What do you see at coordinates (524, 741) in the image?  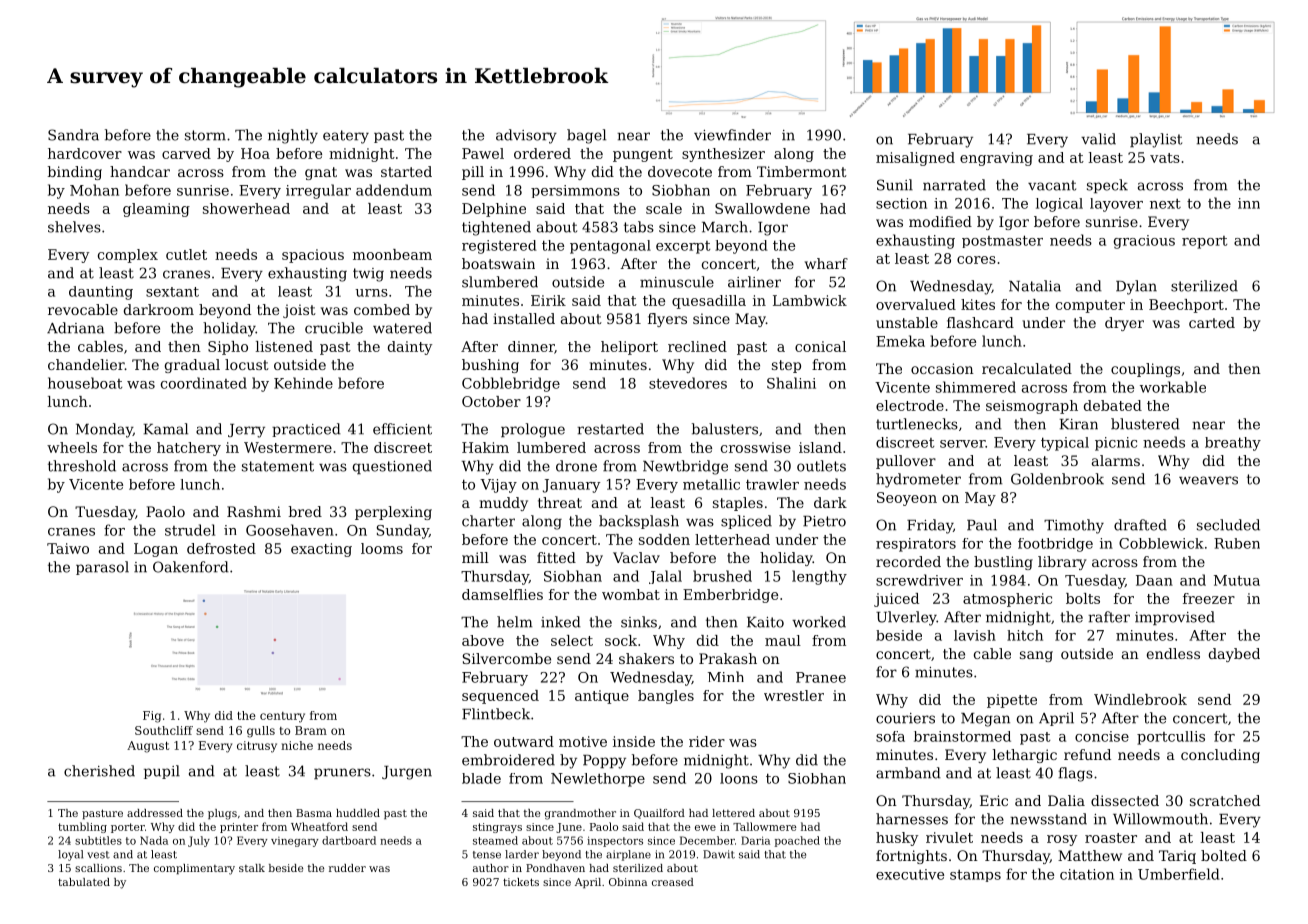 I see `outward` at bounding box center [524, 741].
